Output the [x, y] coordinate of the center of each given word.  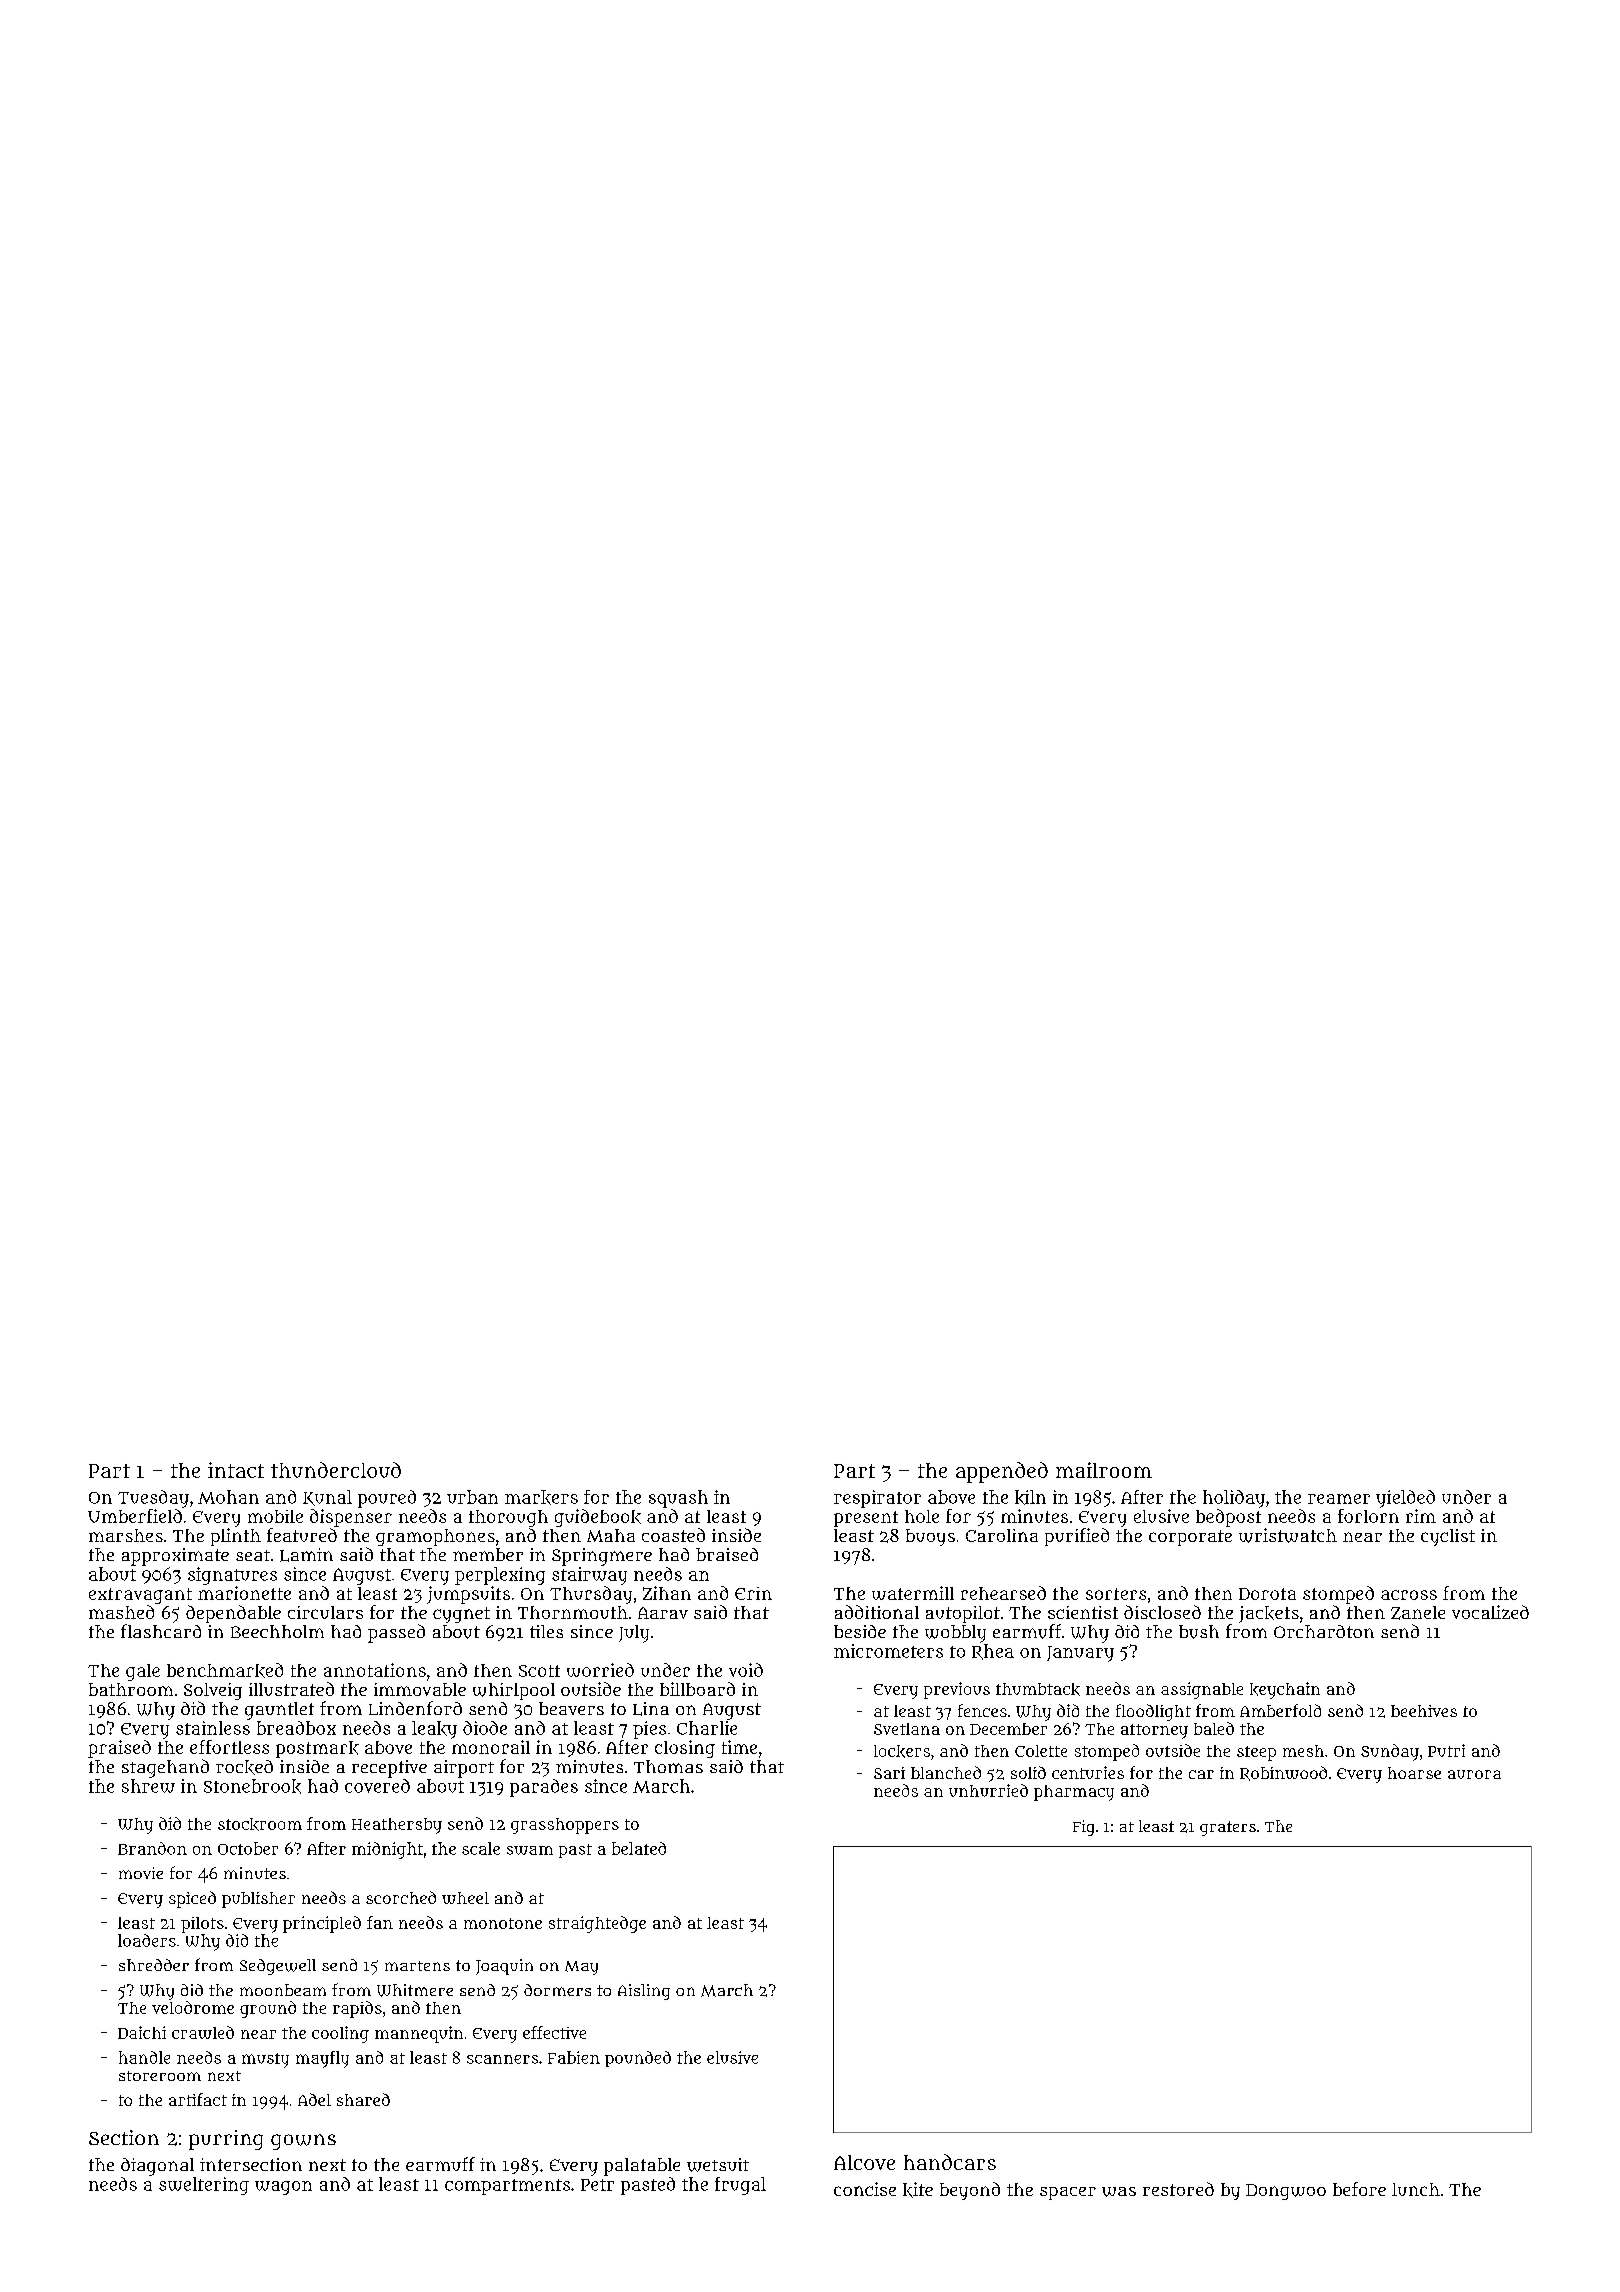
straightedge [597, 1924]
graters [1228, 1828]
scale [481, 1848]
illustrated [291, 1689]
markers [541, 1497]
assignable [1202, 1690]
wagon [283, 2188]
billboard [697, 1689]
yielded [1405, 1499]
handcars [950, 2162]
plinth [236, 1537]
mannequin [419, 2034]
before [1359, 2189]
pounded [638, 2059]
